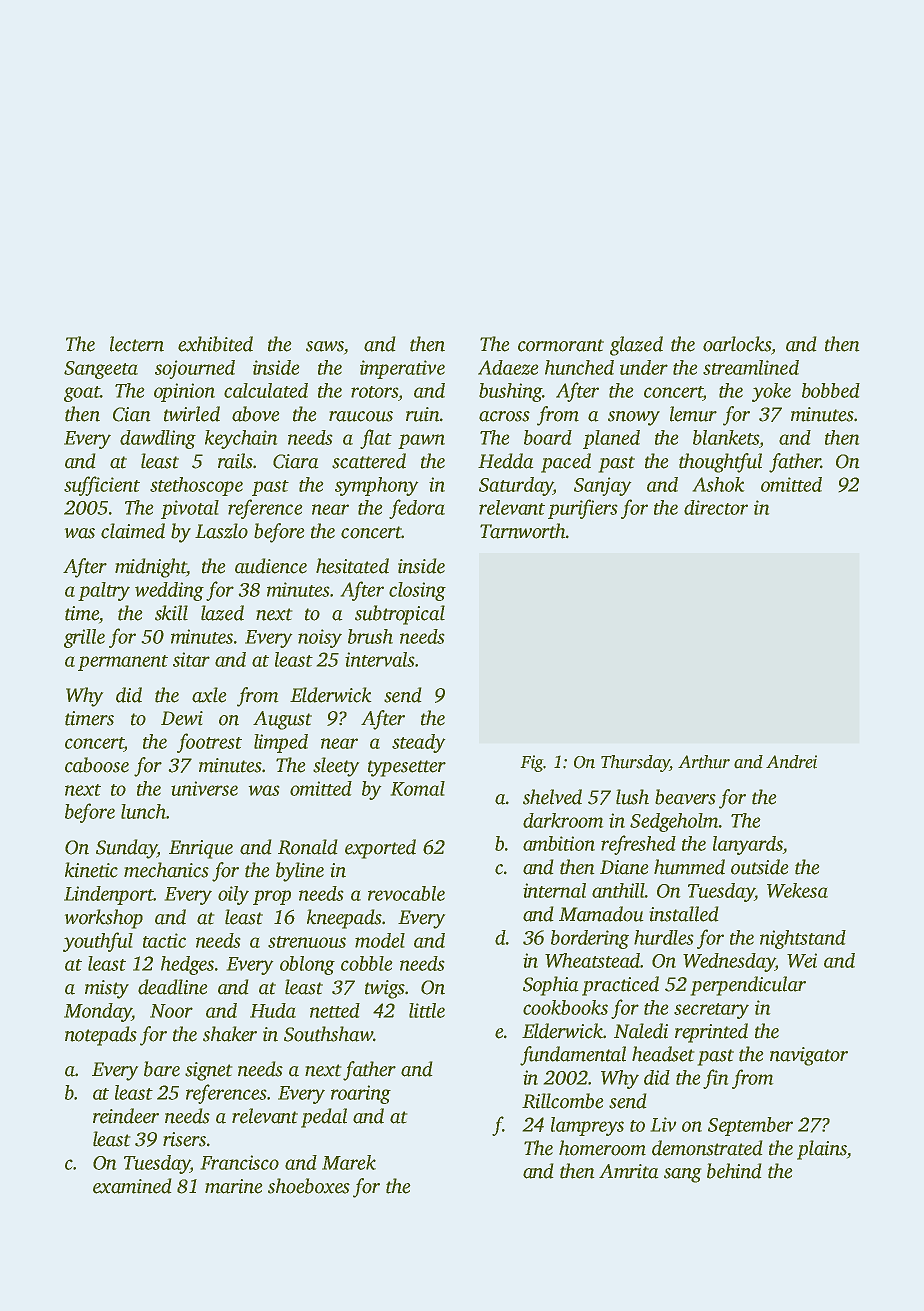 The image size is (924, 1311). What do you see at coordinates (417, 509) in the screenshot?
I see `fedora` at bounding box center [417, 509].
